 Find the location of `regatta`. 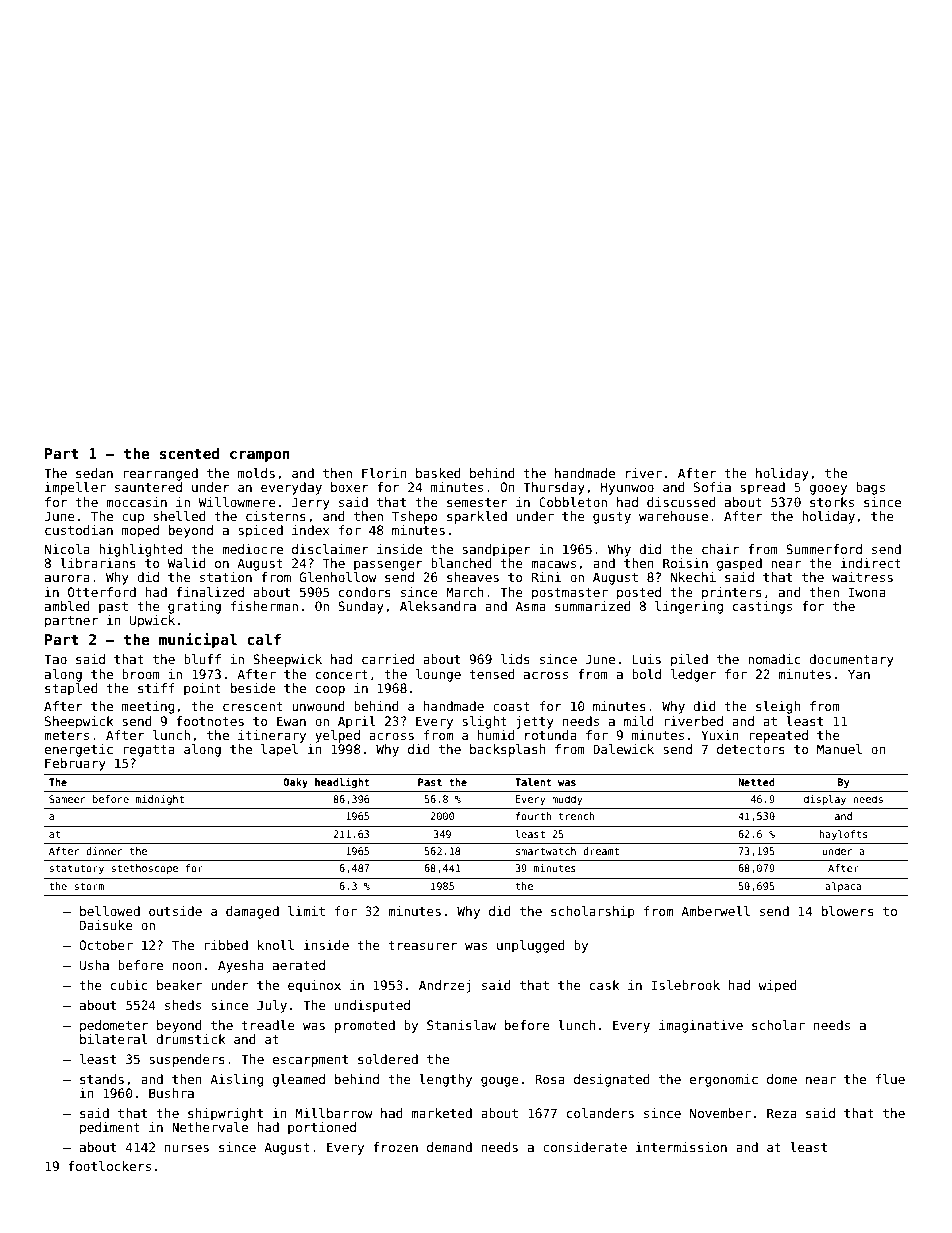

regatta is located at coordinates (149, 751).
